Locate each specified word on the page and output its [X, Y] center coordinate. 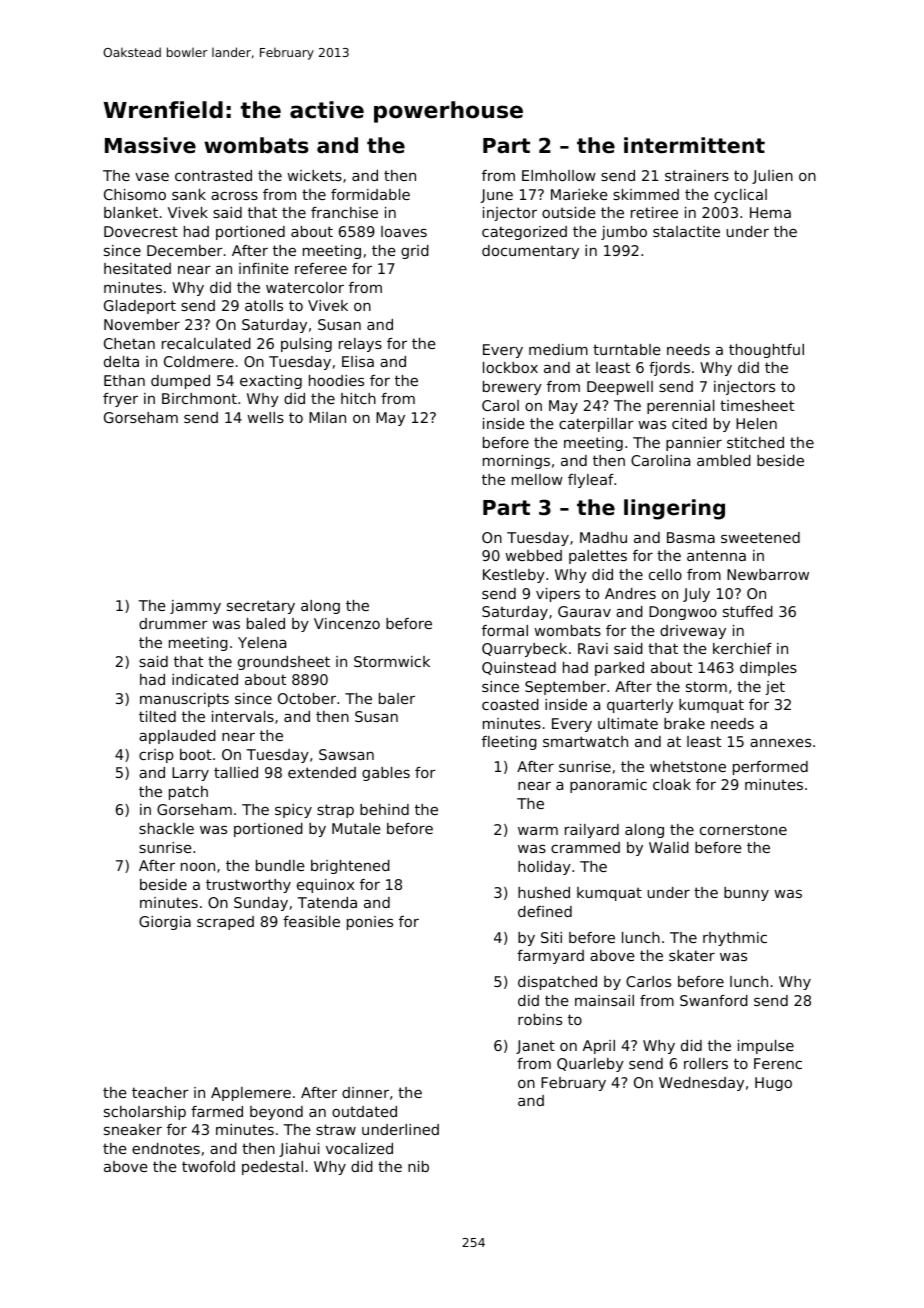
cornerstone [743, 829]
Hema [770, 212]
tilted [157, 716]
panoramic [608, 786]
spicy [293, 811]
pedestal [272, 1168]
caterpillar [596, 425]
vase [152, 177]
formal [505, 630]
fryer [120, 400]
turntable [627, 349]
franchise [344, 212]
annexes [780, 743]
